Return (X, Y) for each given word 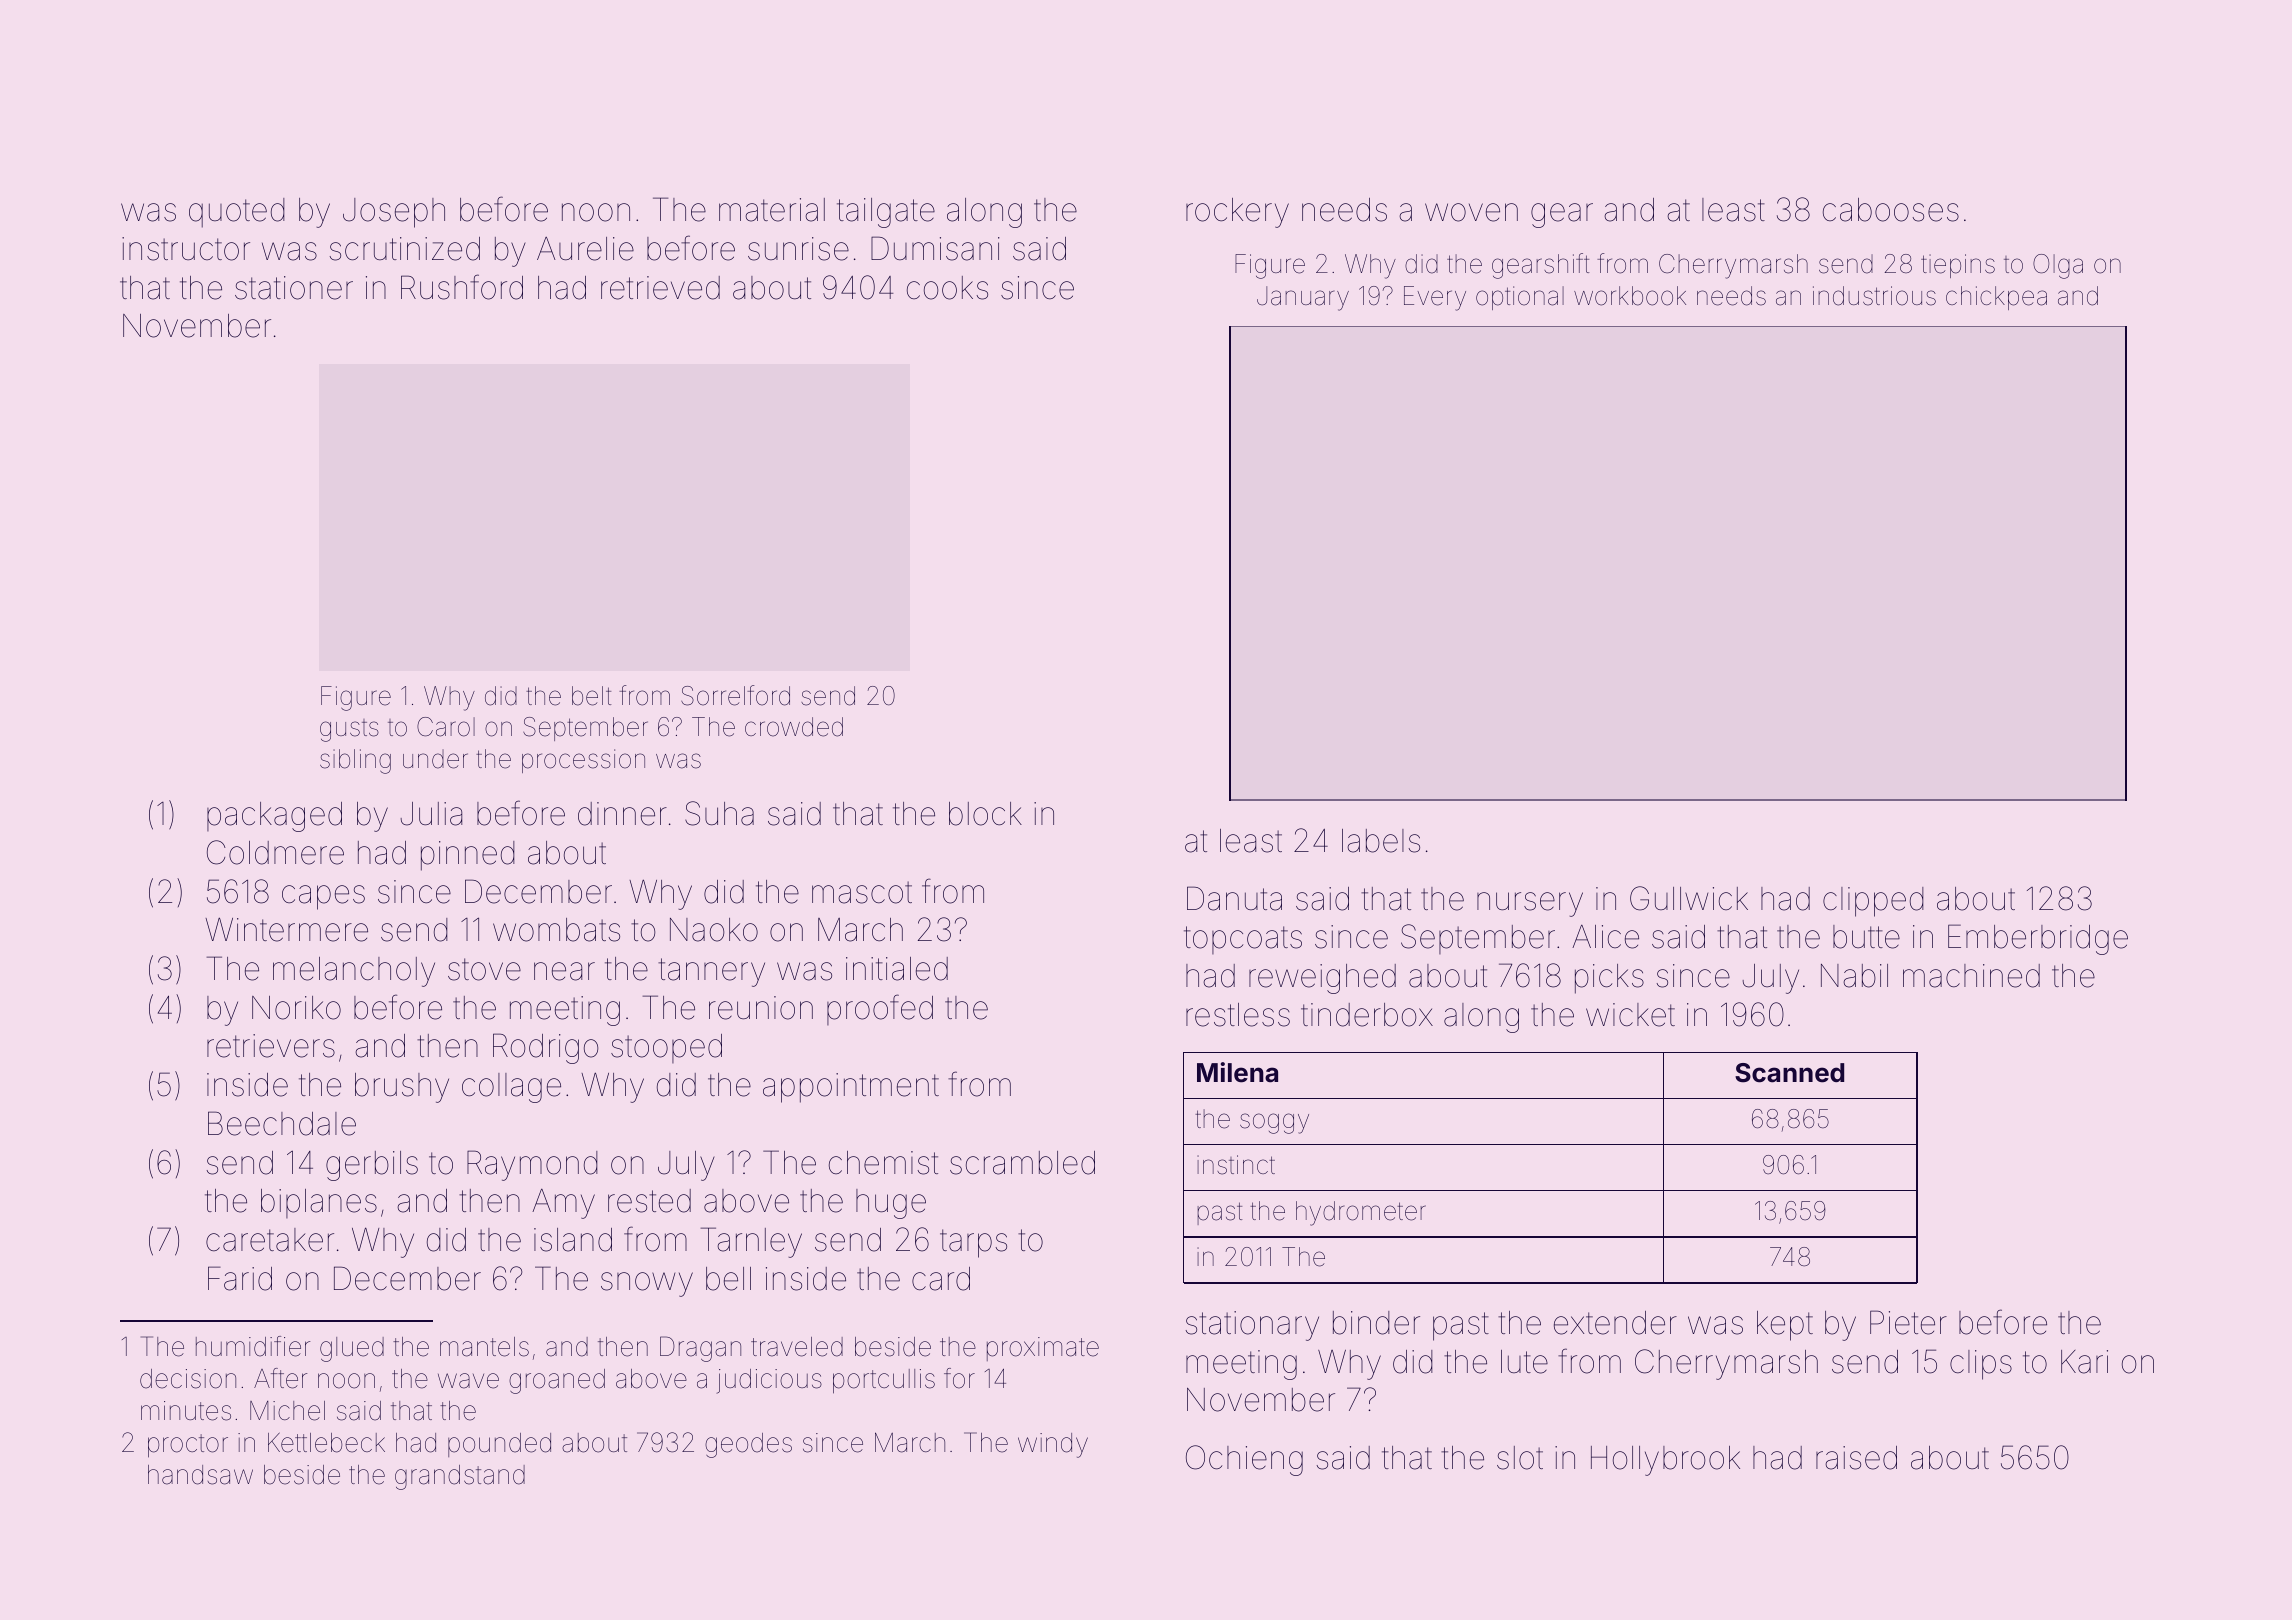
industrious (1874, 296)
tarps (973, 1243)
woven (1471, 212)
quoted (237, 213)
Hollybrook (1665, 1461)
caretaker (270, 1240)
